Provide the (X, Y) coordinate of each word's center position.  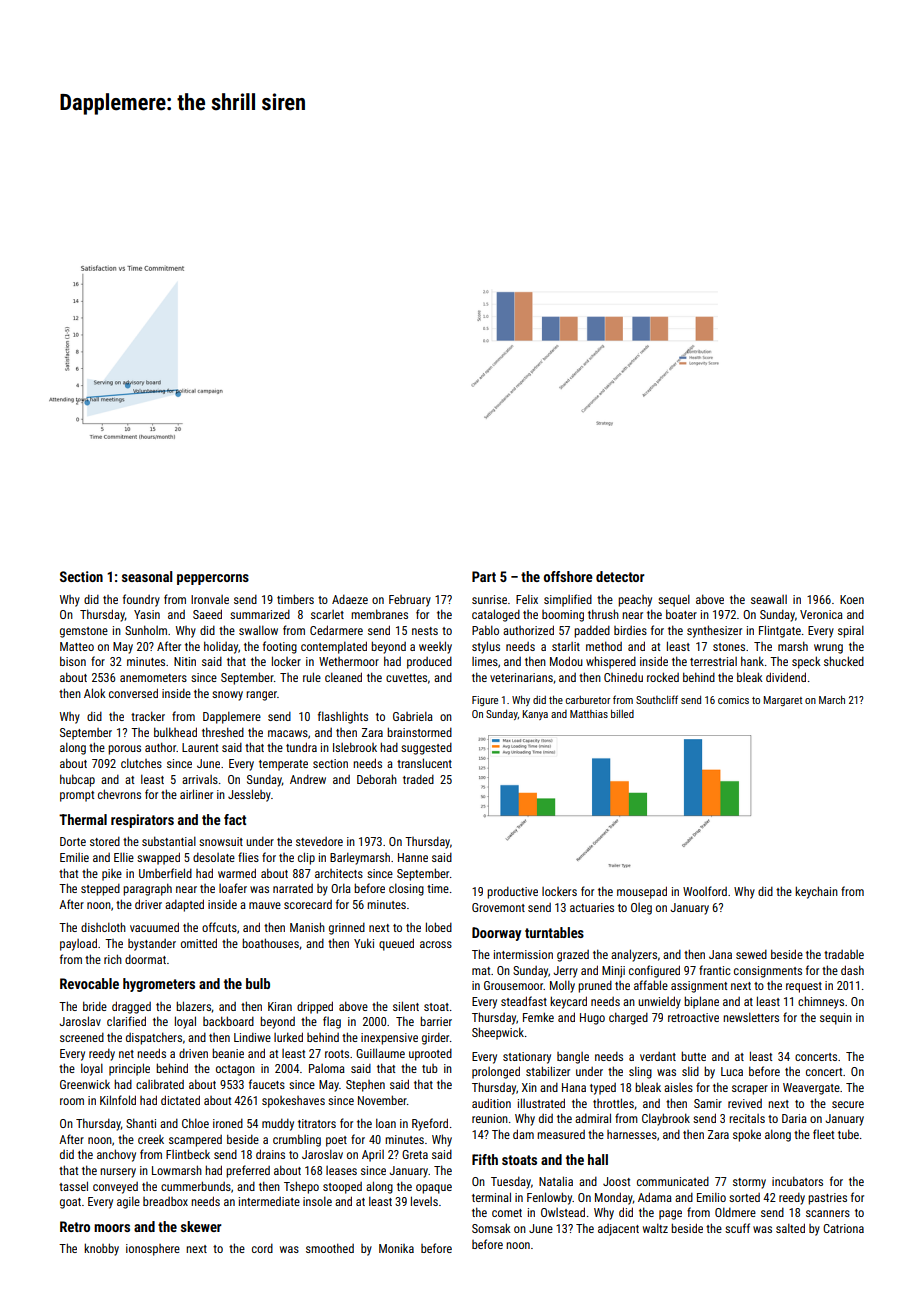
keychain (816, 892)
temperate (283, 765)
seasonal (147, 576)
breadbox (165, 1201)
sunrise (489, 599)
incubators (797, 1181)
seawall (769, 599)
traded (418, 779)
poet (336, 1141)
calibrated (160, 1084)
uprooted (430, 1054)
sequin (836, 1019)
